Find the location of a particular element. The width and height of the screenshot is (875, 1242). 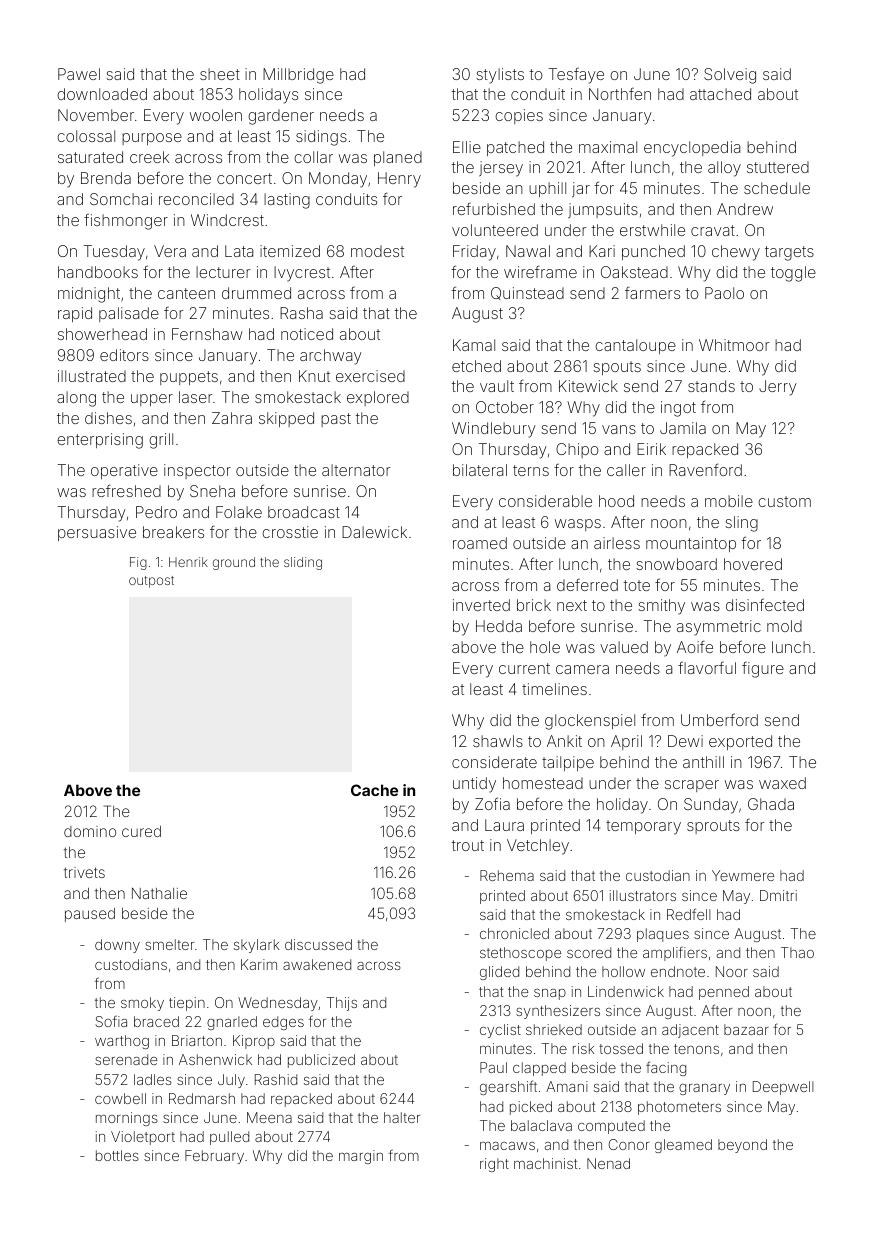

Millbridge is located at coordinates (298, 76).
